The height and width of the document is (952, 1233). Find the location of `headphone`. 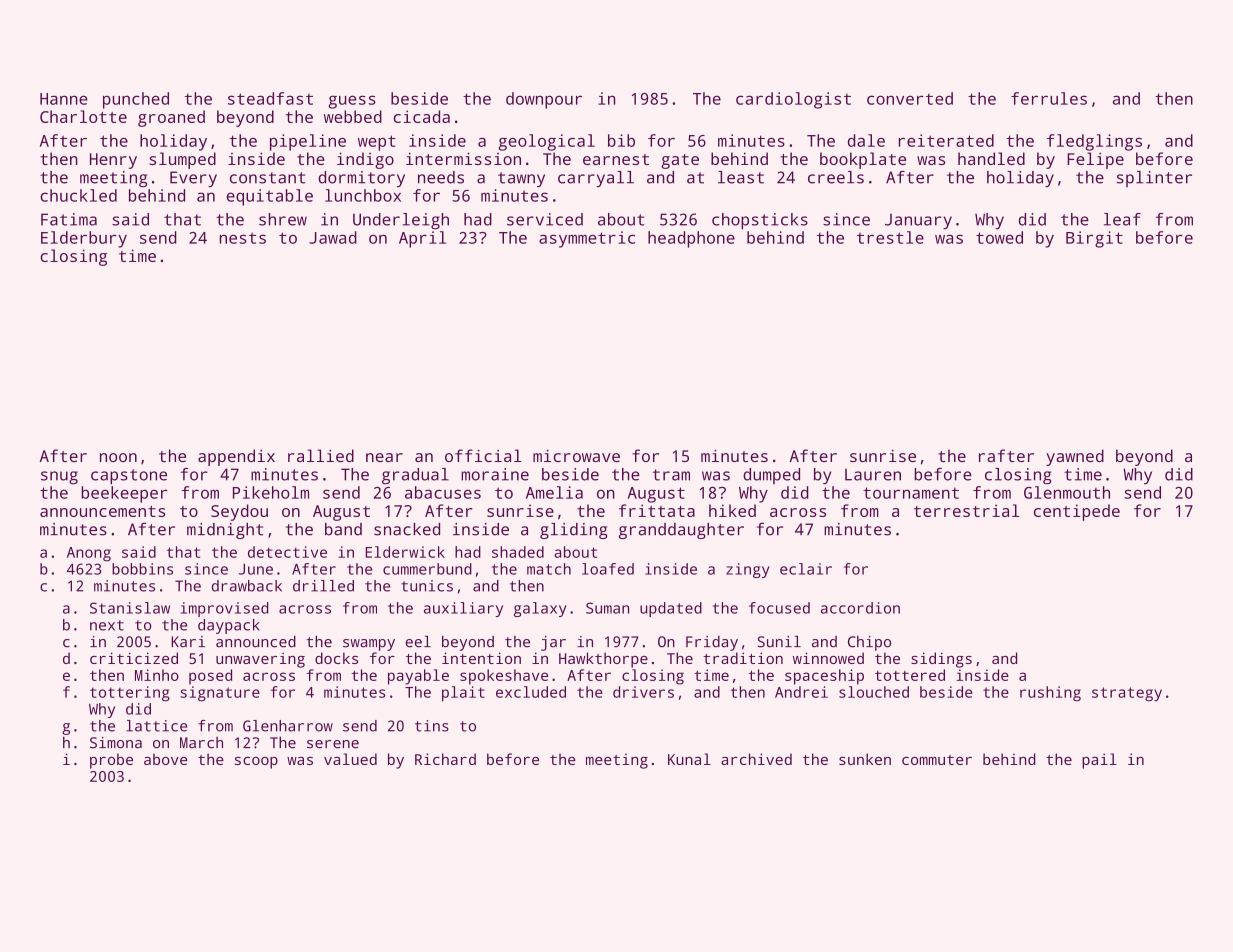

headphone is located at coordinates (691, 239).
